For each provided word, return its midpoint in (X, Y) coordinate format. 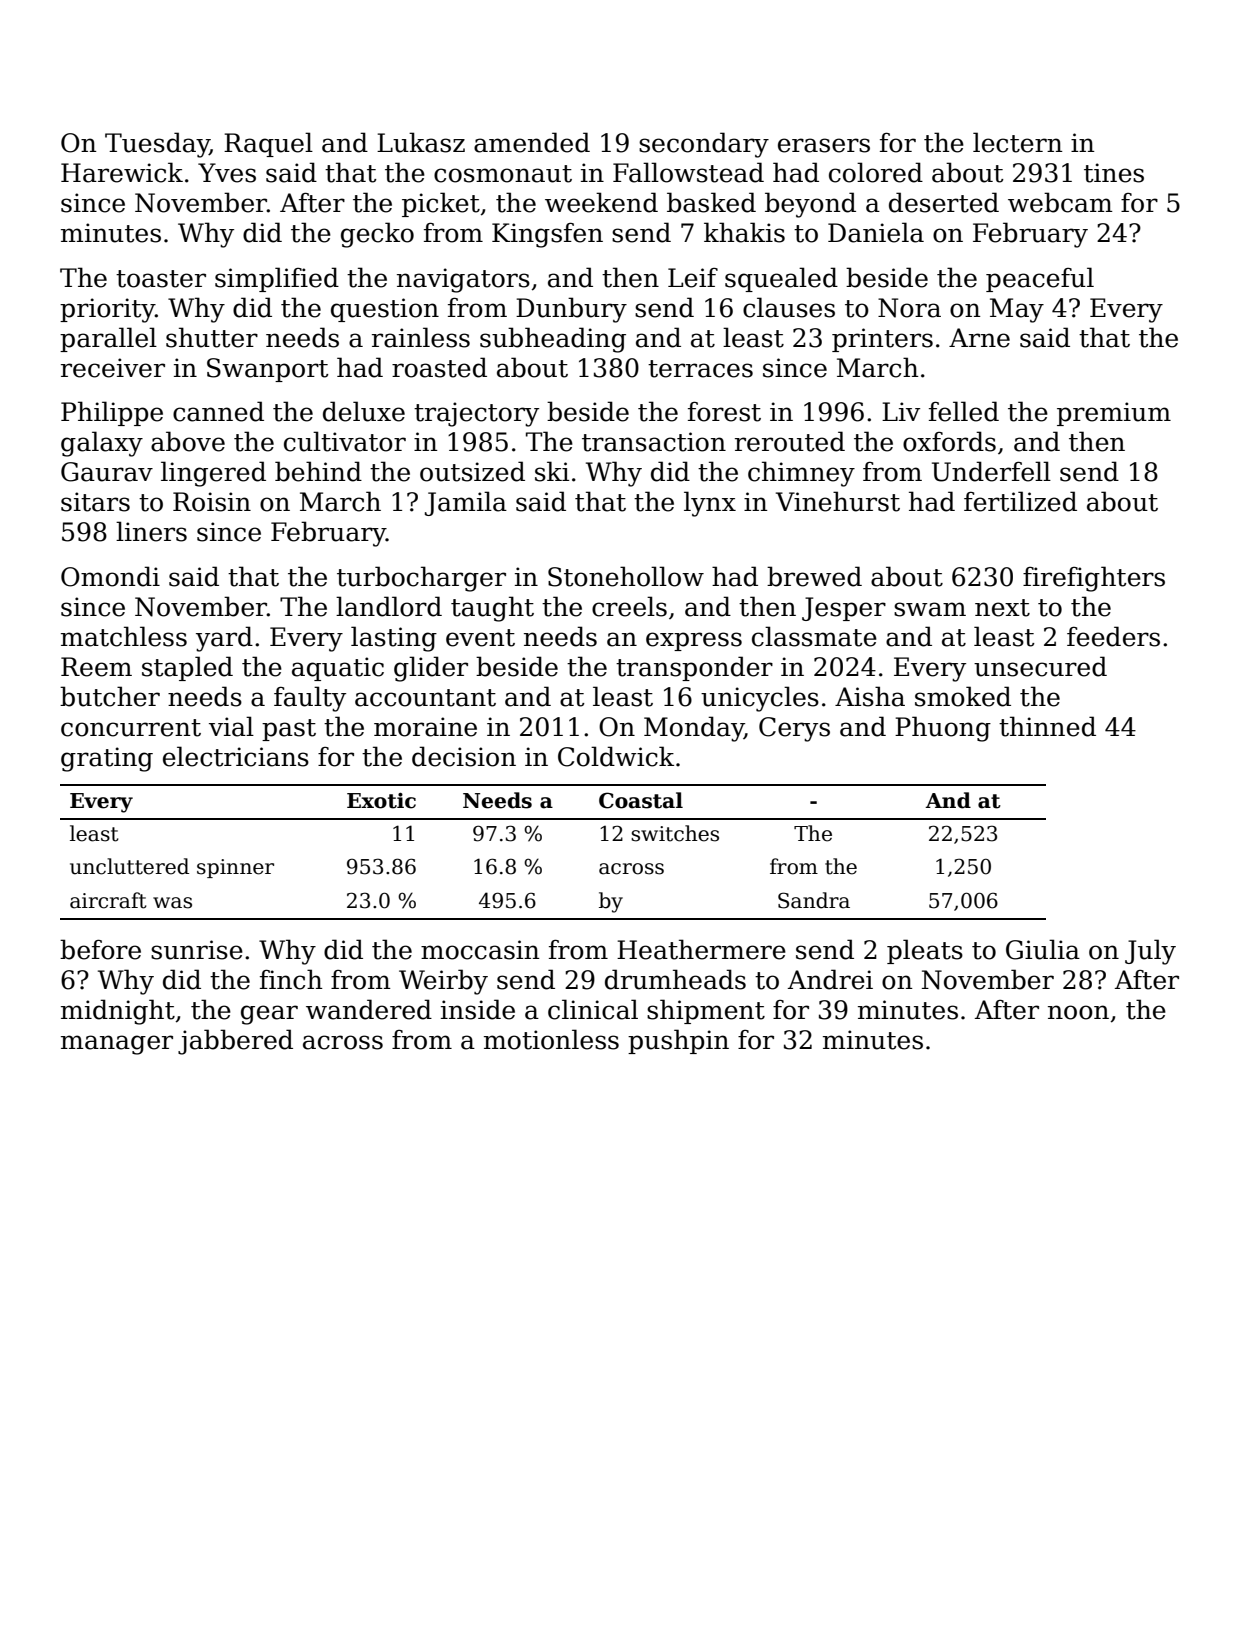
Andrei (830, 979)
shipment (706, 1011)
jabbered (235, 1042)
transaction (654, 442)
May (1017, 310)
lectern (1018, 142)
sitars (95, 502)
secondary (704, 145)
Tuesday (157, 145)
